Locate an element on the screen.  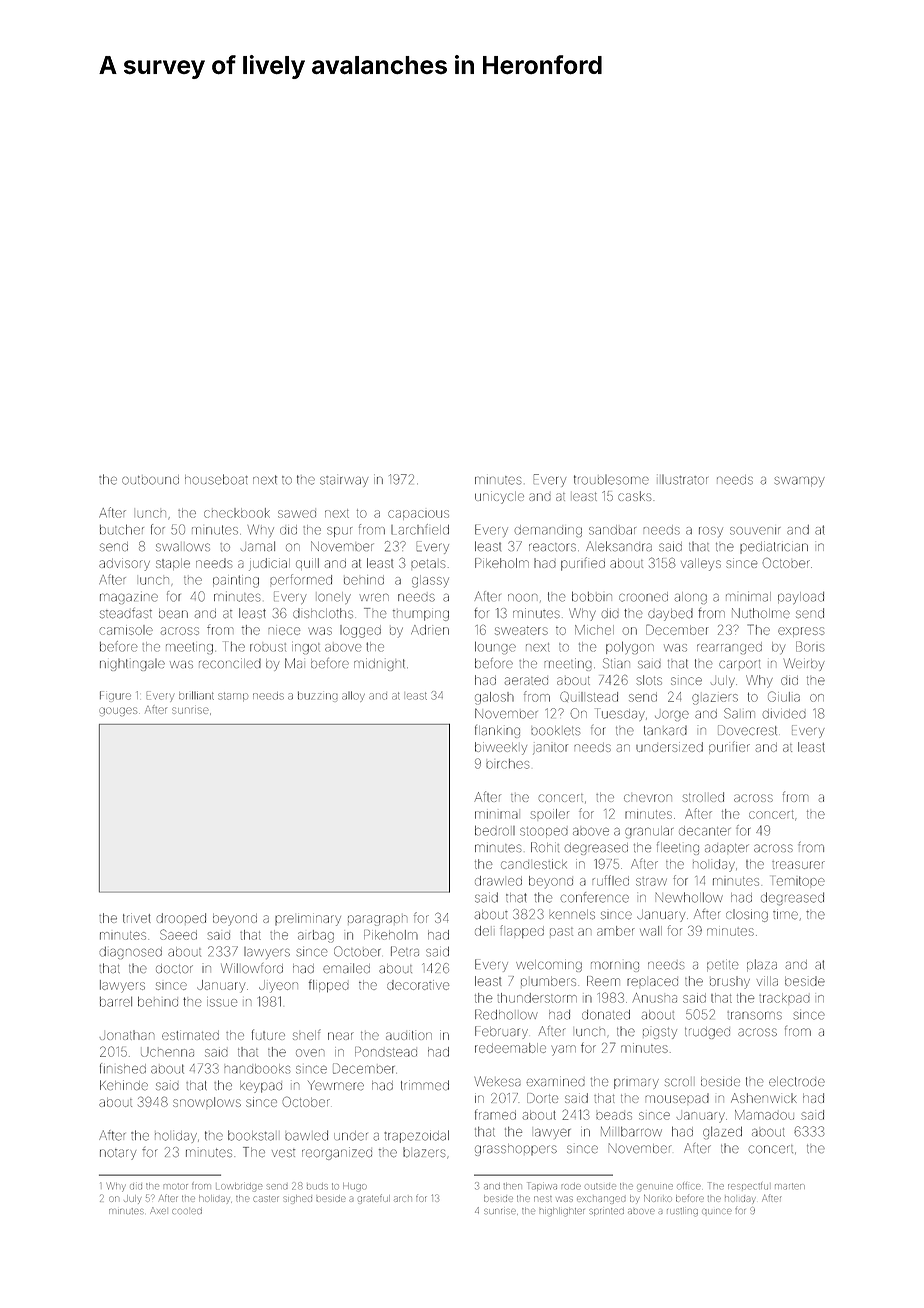
Wekesa is located at coordinates (498, 1081).
